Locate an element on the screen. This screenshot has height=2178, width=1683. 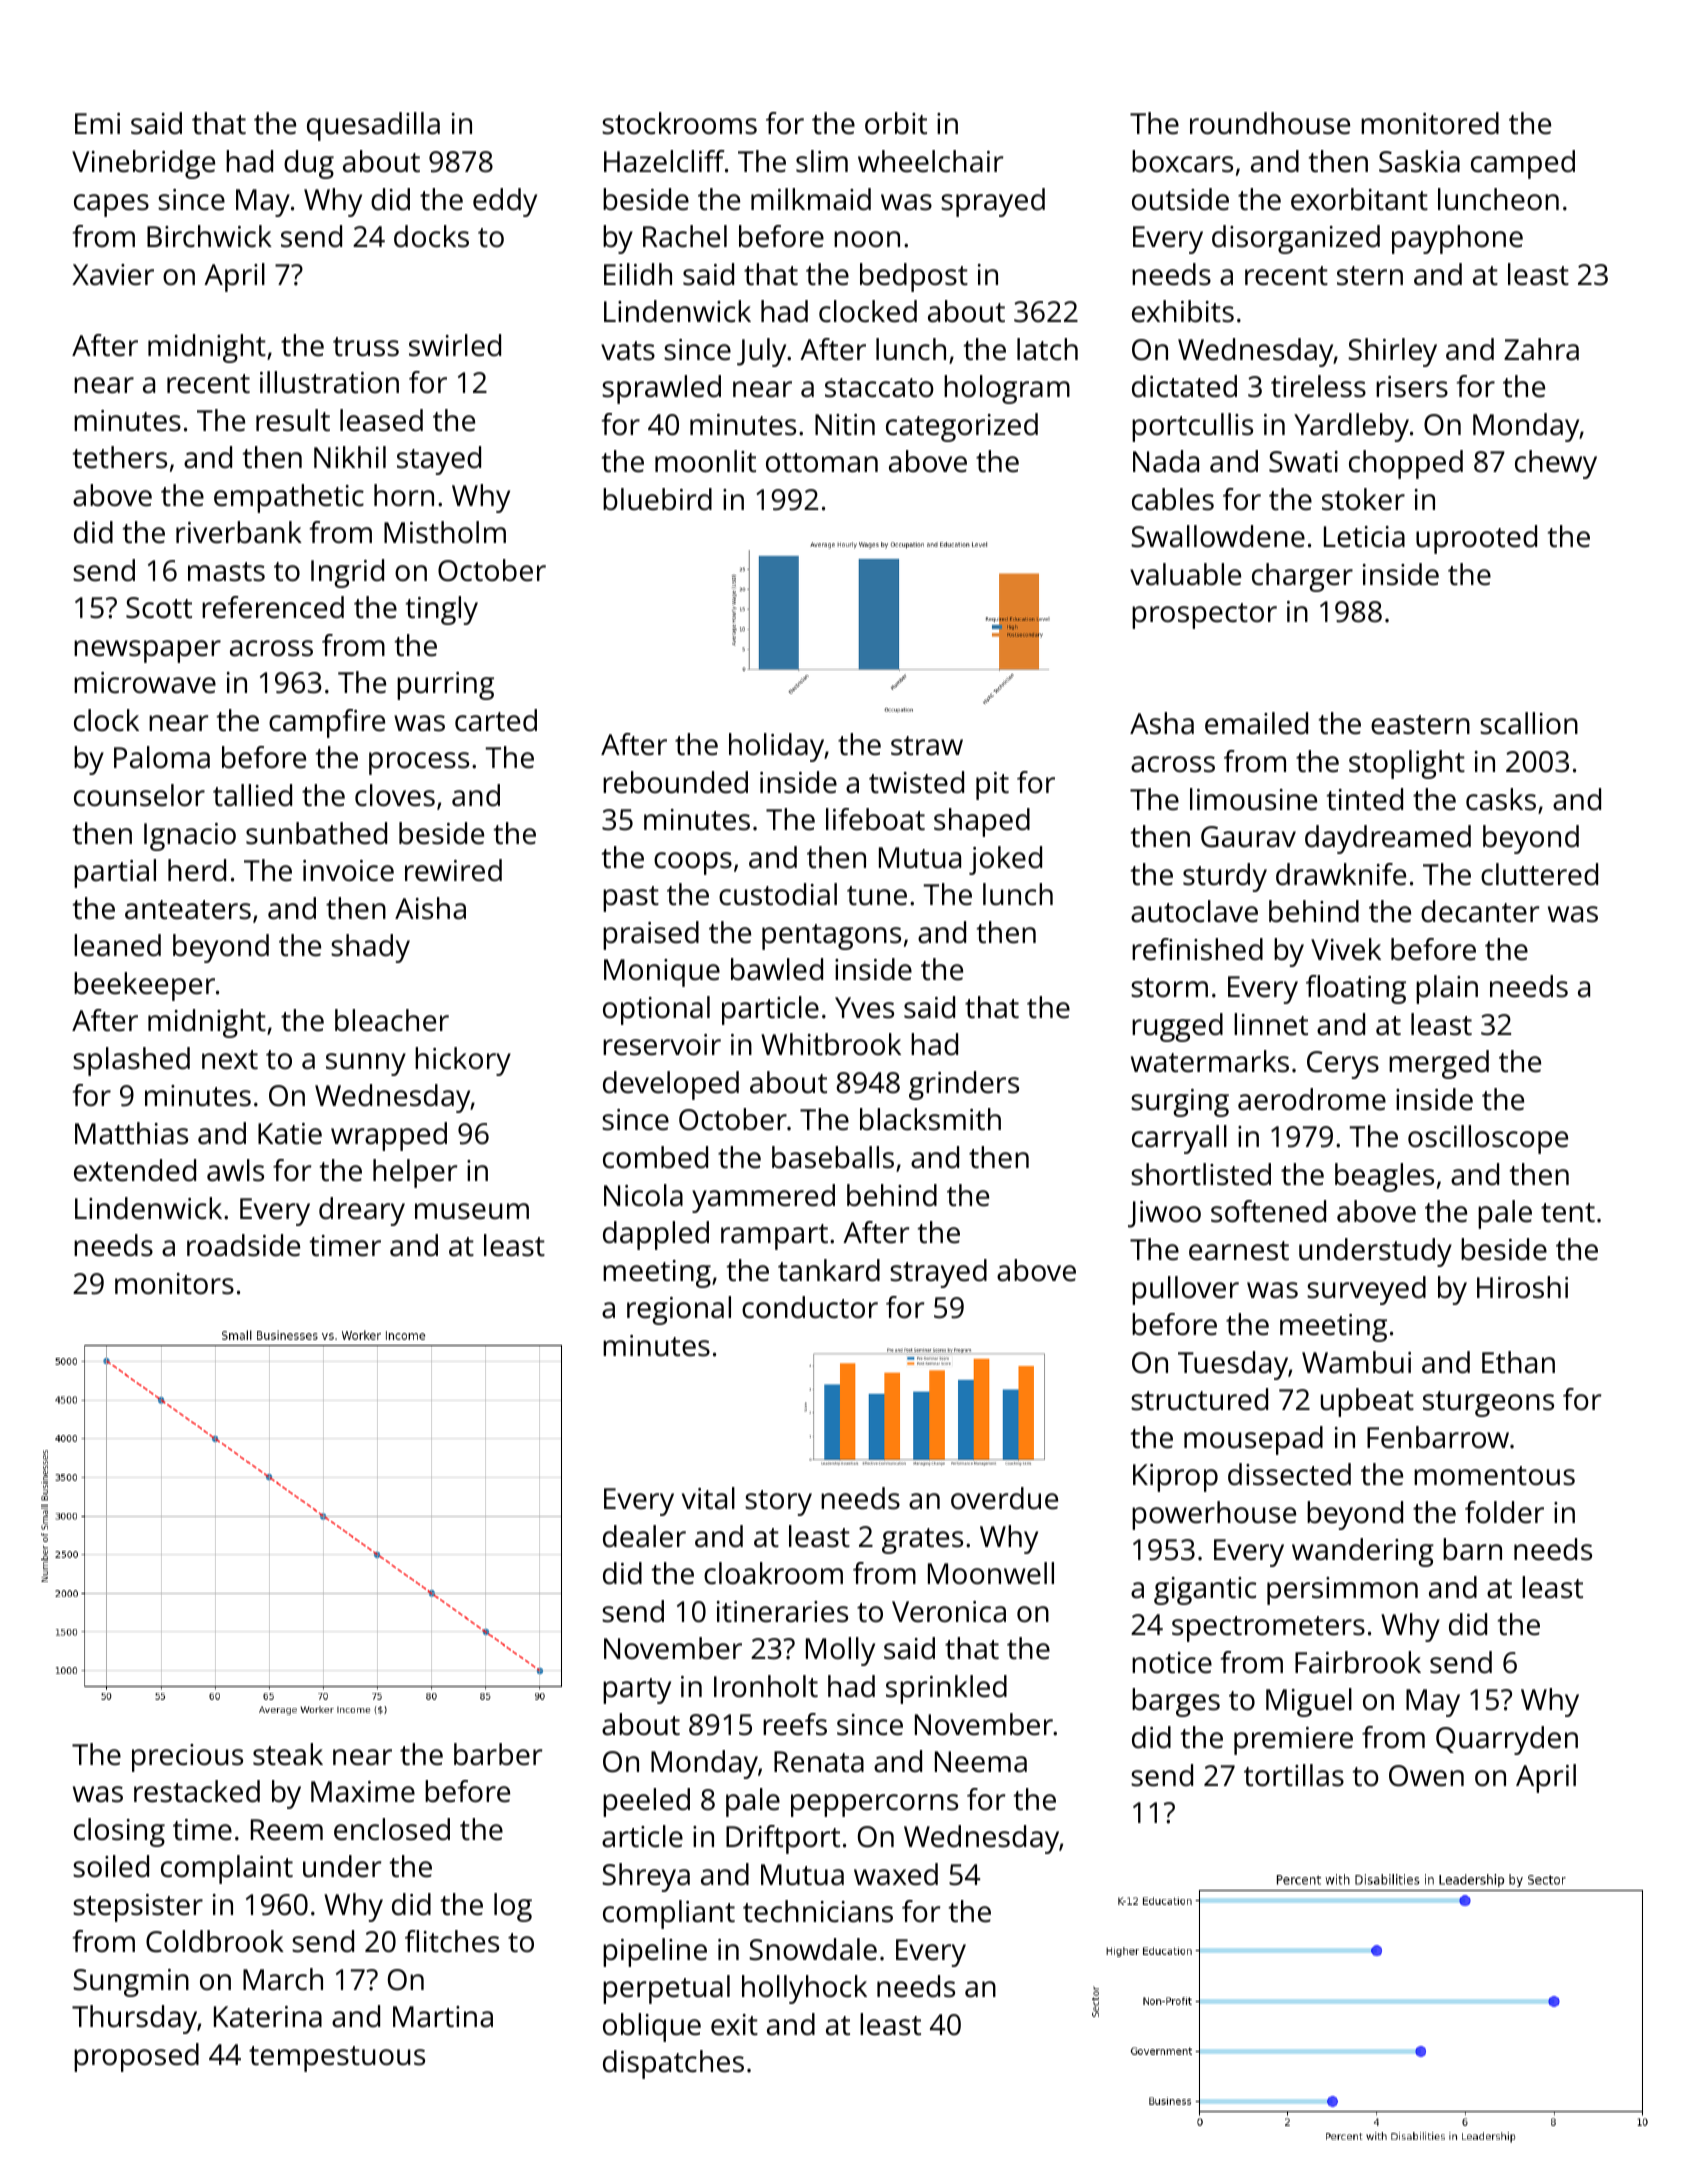
Saskia is located at coordinates (1419, 161).
